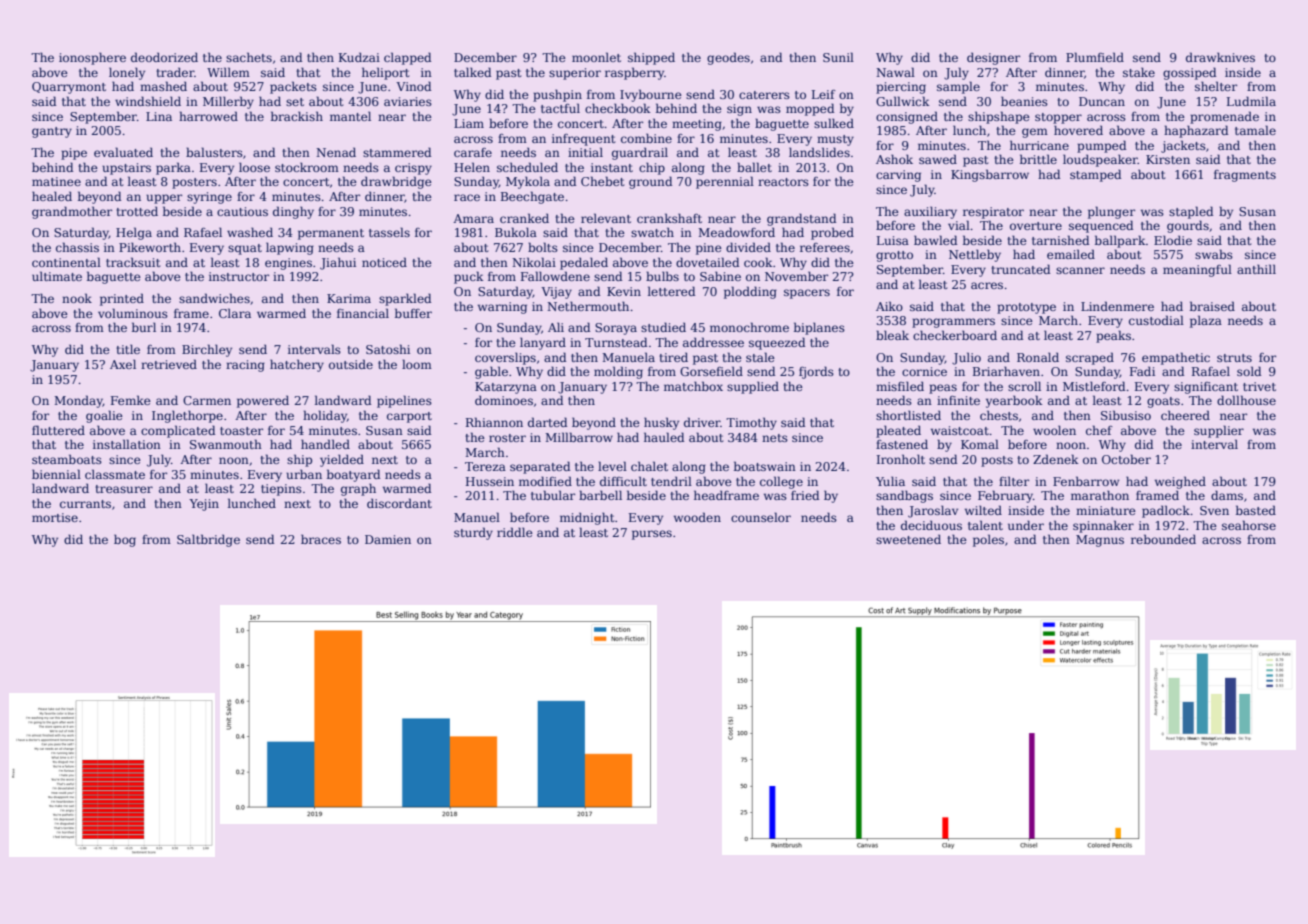 The image size is (1308, 924). I want to click on Damien, so click(388, 539).
